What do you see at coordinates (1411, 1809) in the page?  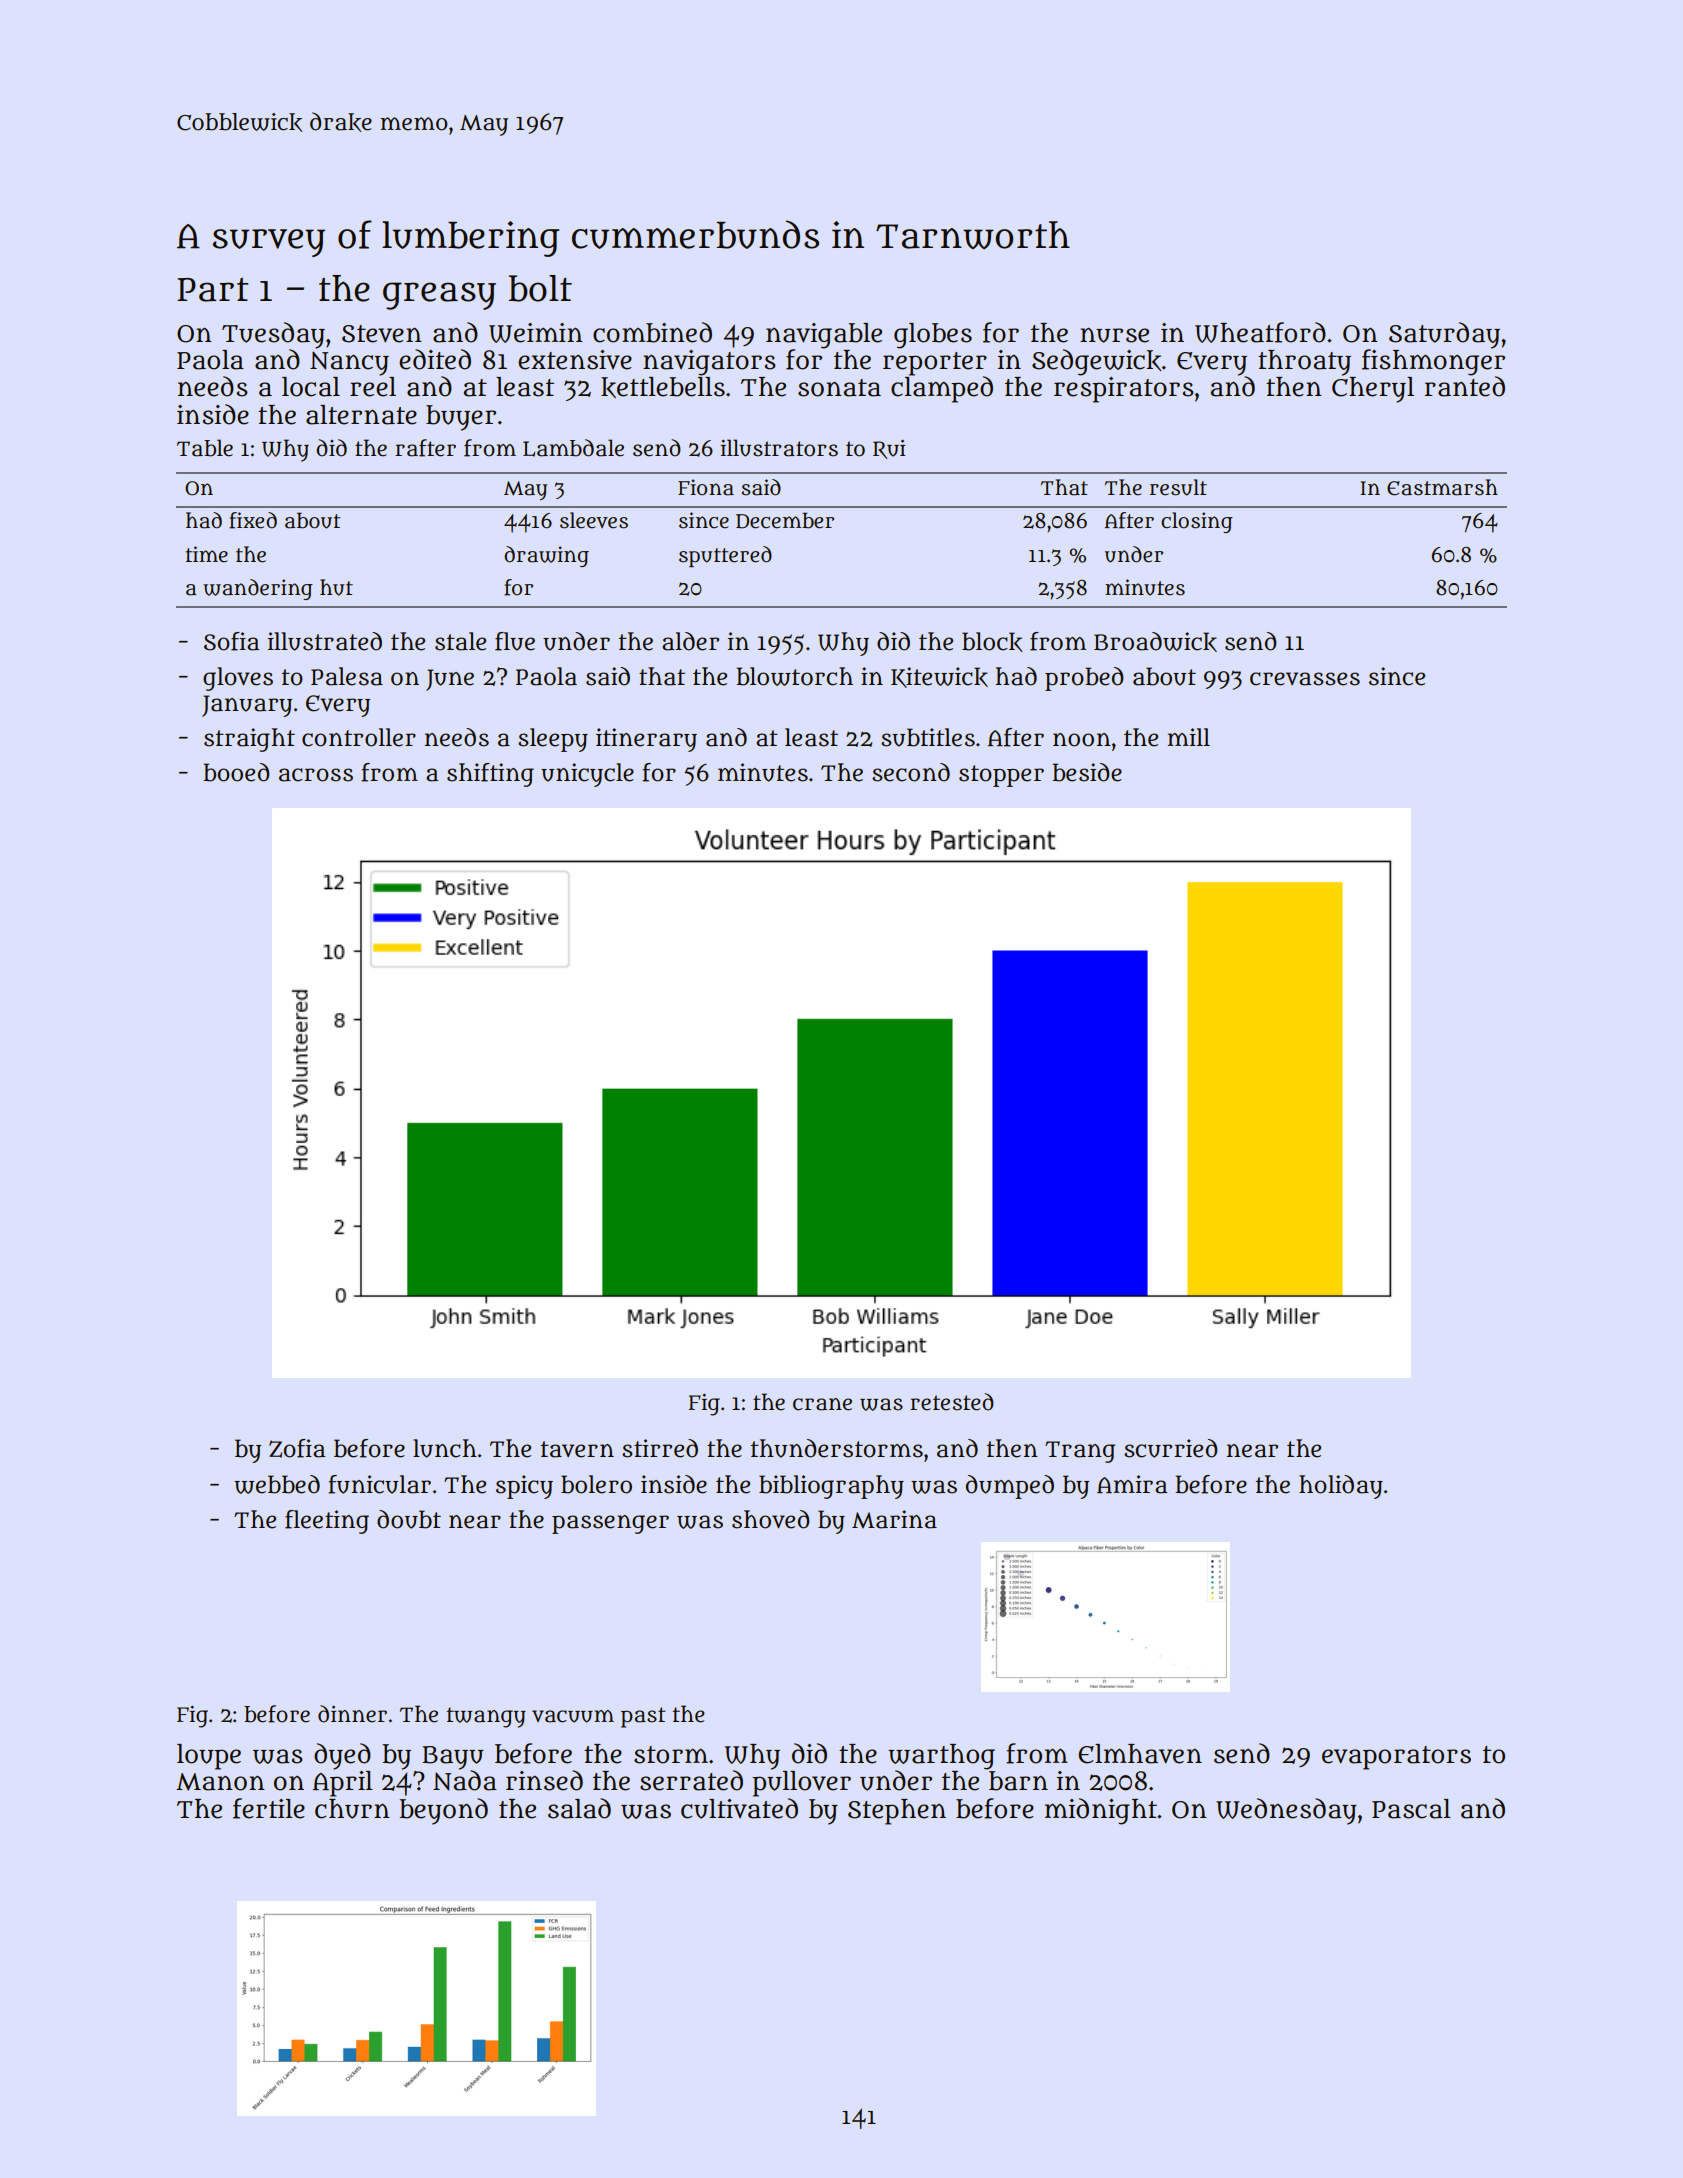 I see `Pascal` at bounding box center [1411, 1809].
